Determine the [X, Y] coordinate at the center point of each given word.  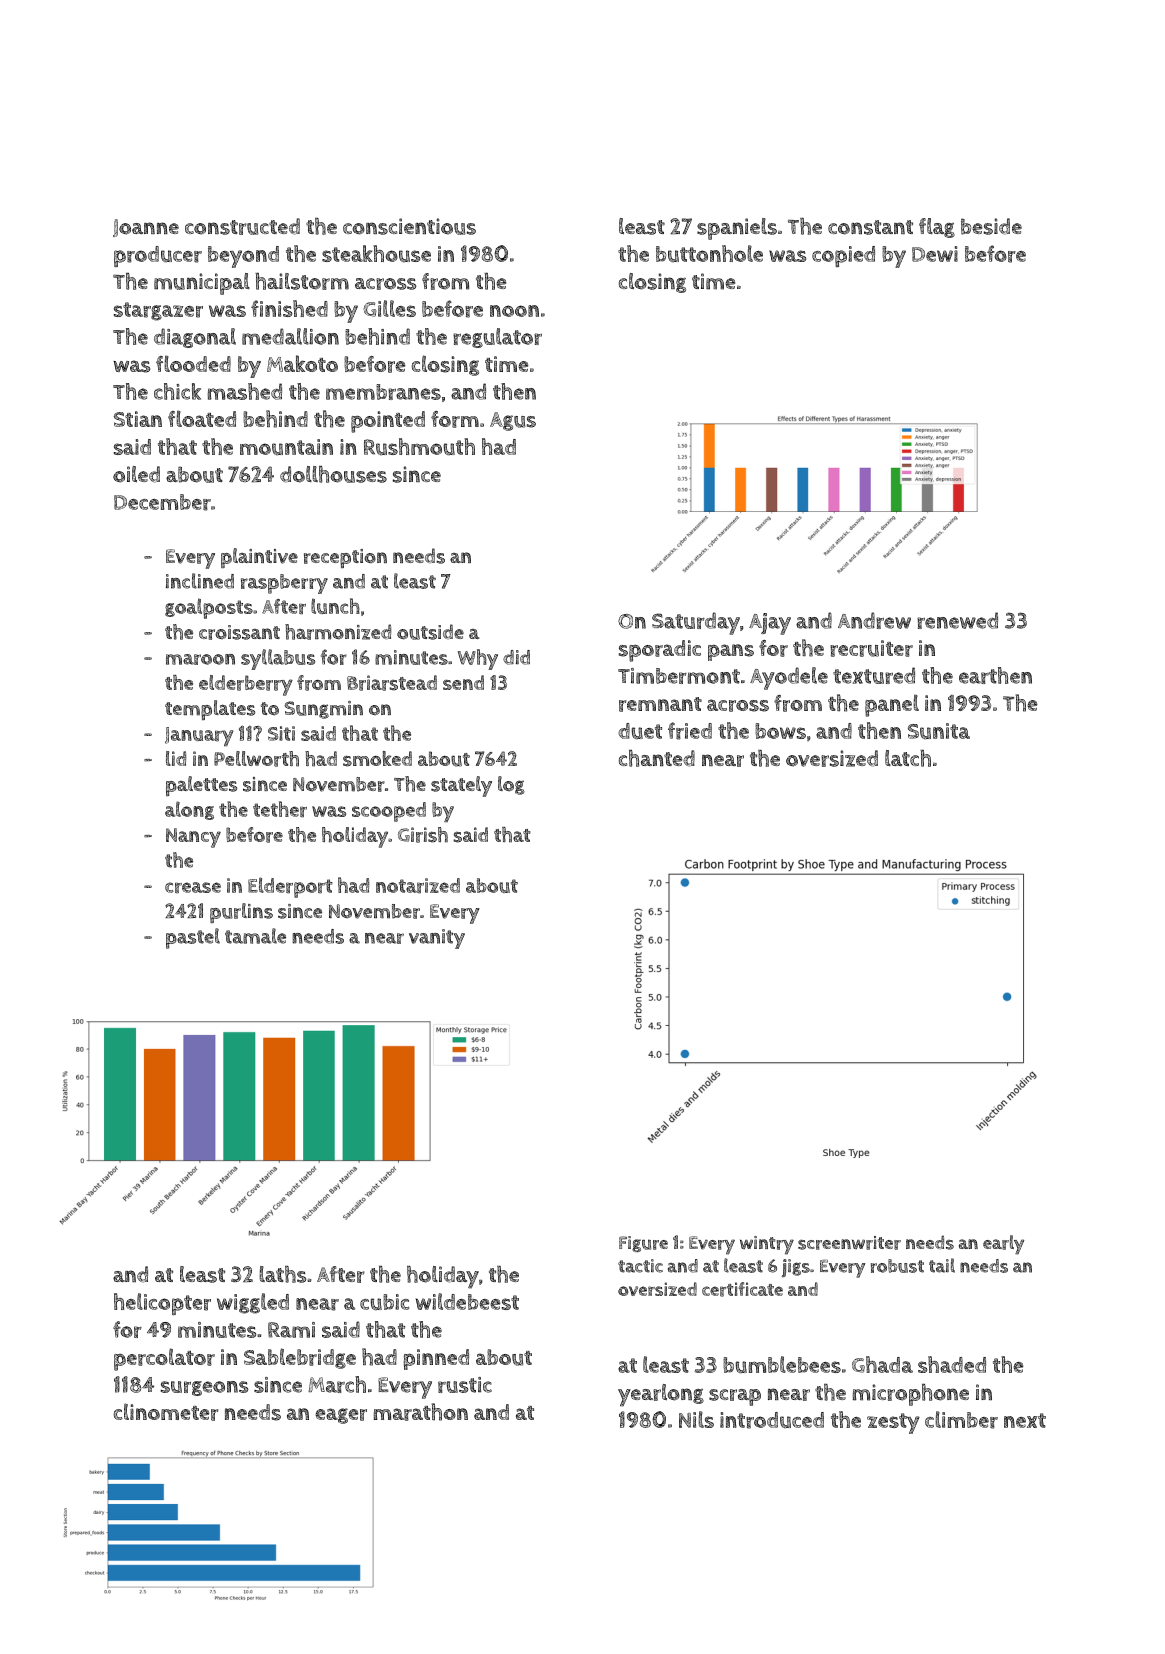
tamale [255, 936]
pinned [436, 1359]
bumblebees [782, 1364]
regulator [497, 338]
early [1003, 1245]
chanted [657, 758]
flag [937, 228]
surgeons [205, 1388]
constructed [242, 226]
